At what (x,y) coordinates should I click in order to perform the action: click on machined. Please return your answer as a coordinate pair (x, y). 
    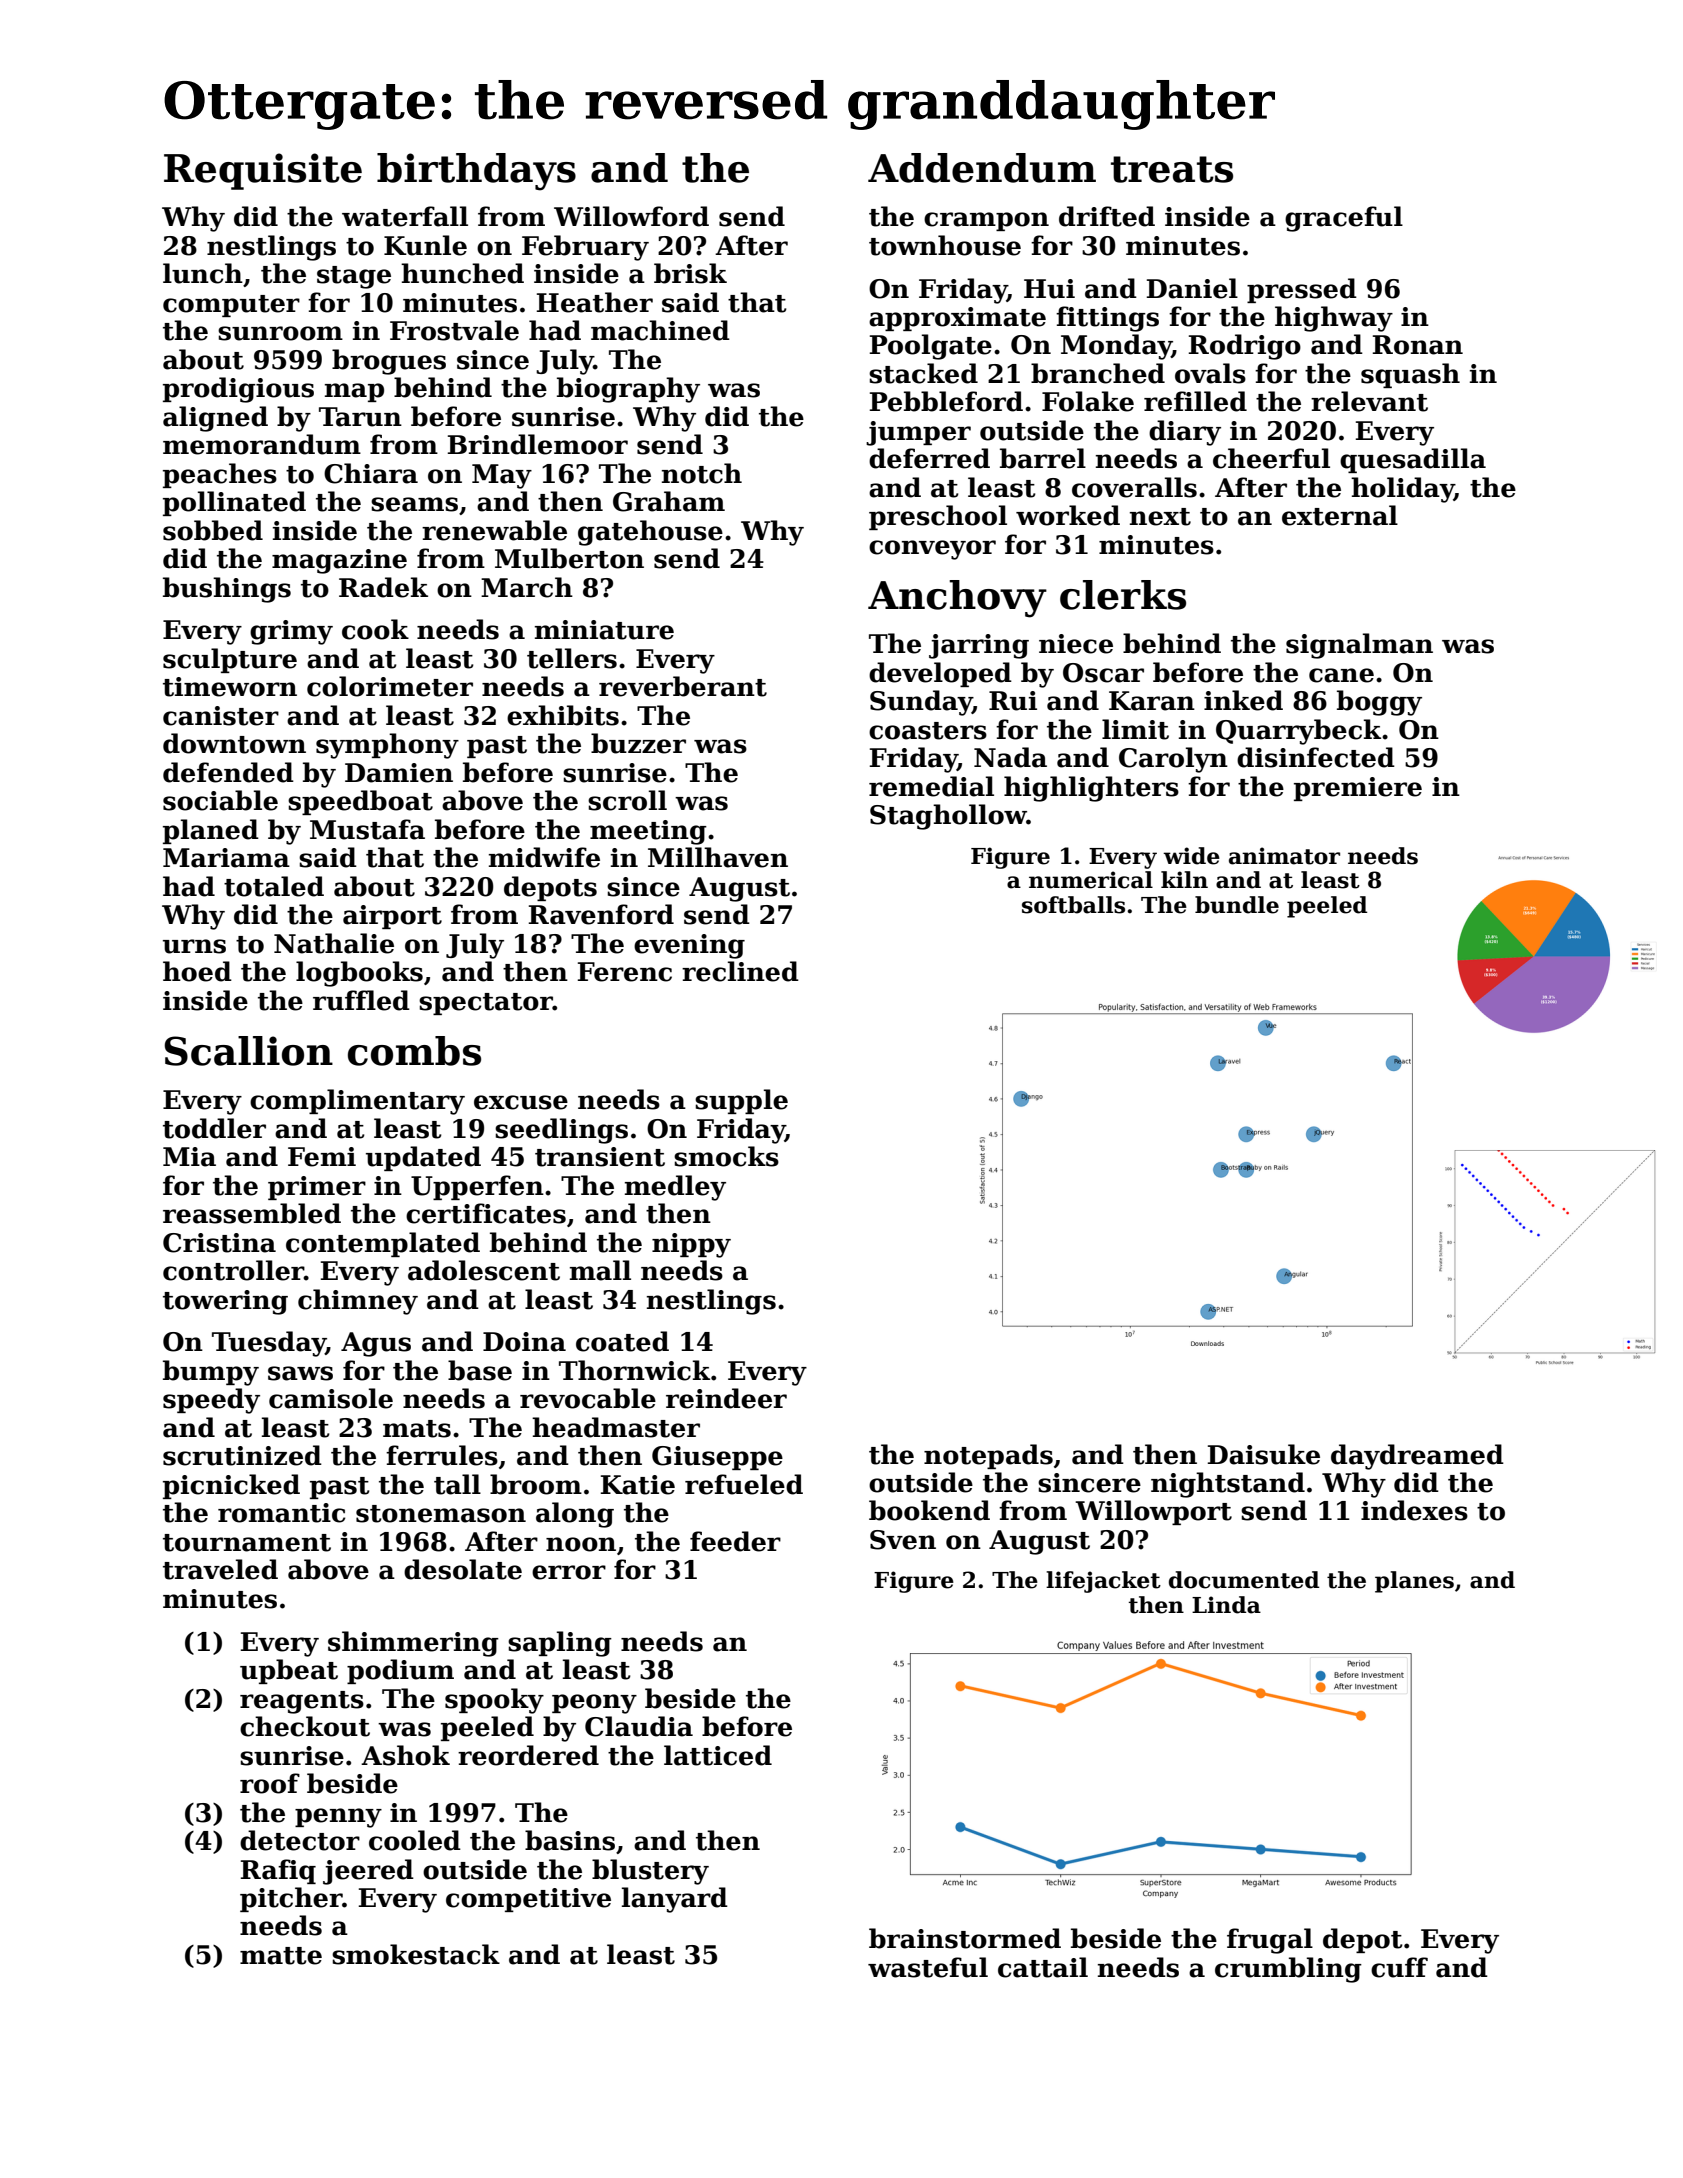
    Looking at the image, I should click on (660, 330).
